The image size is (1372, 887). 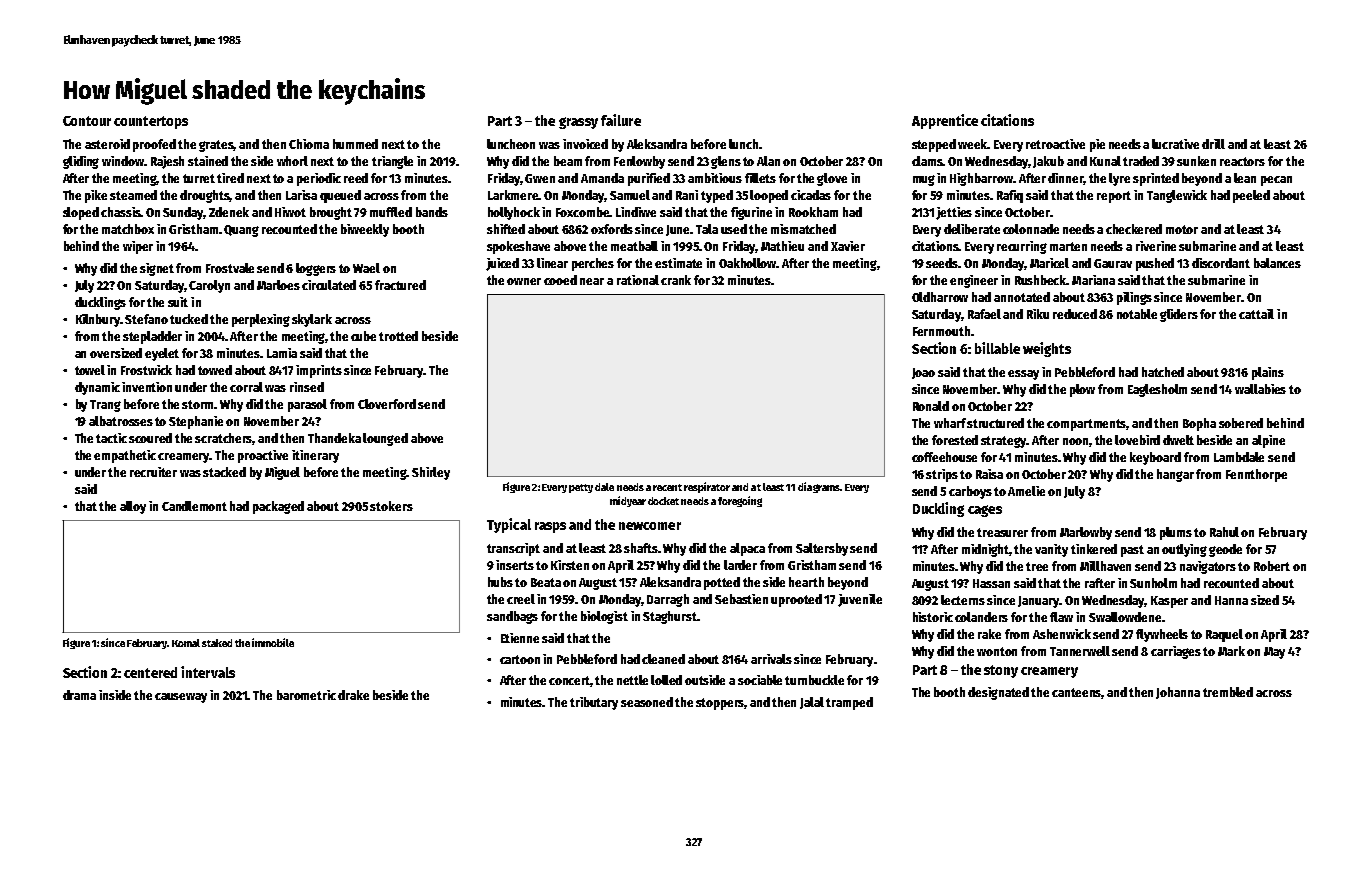 I want to click on seasoned, so click(x=647, y=702).
